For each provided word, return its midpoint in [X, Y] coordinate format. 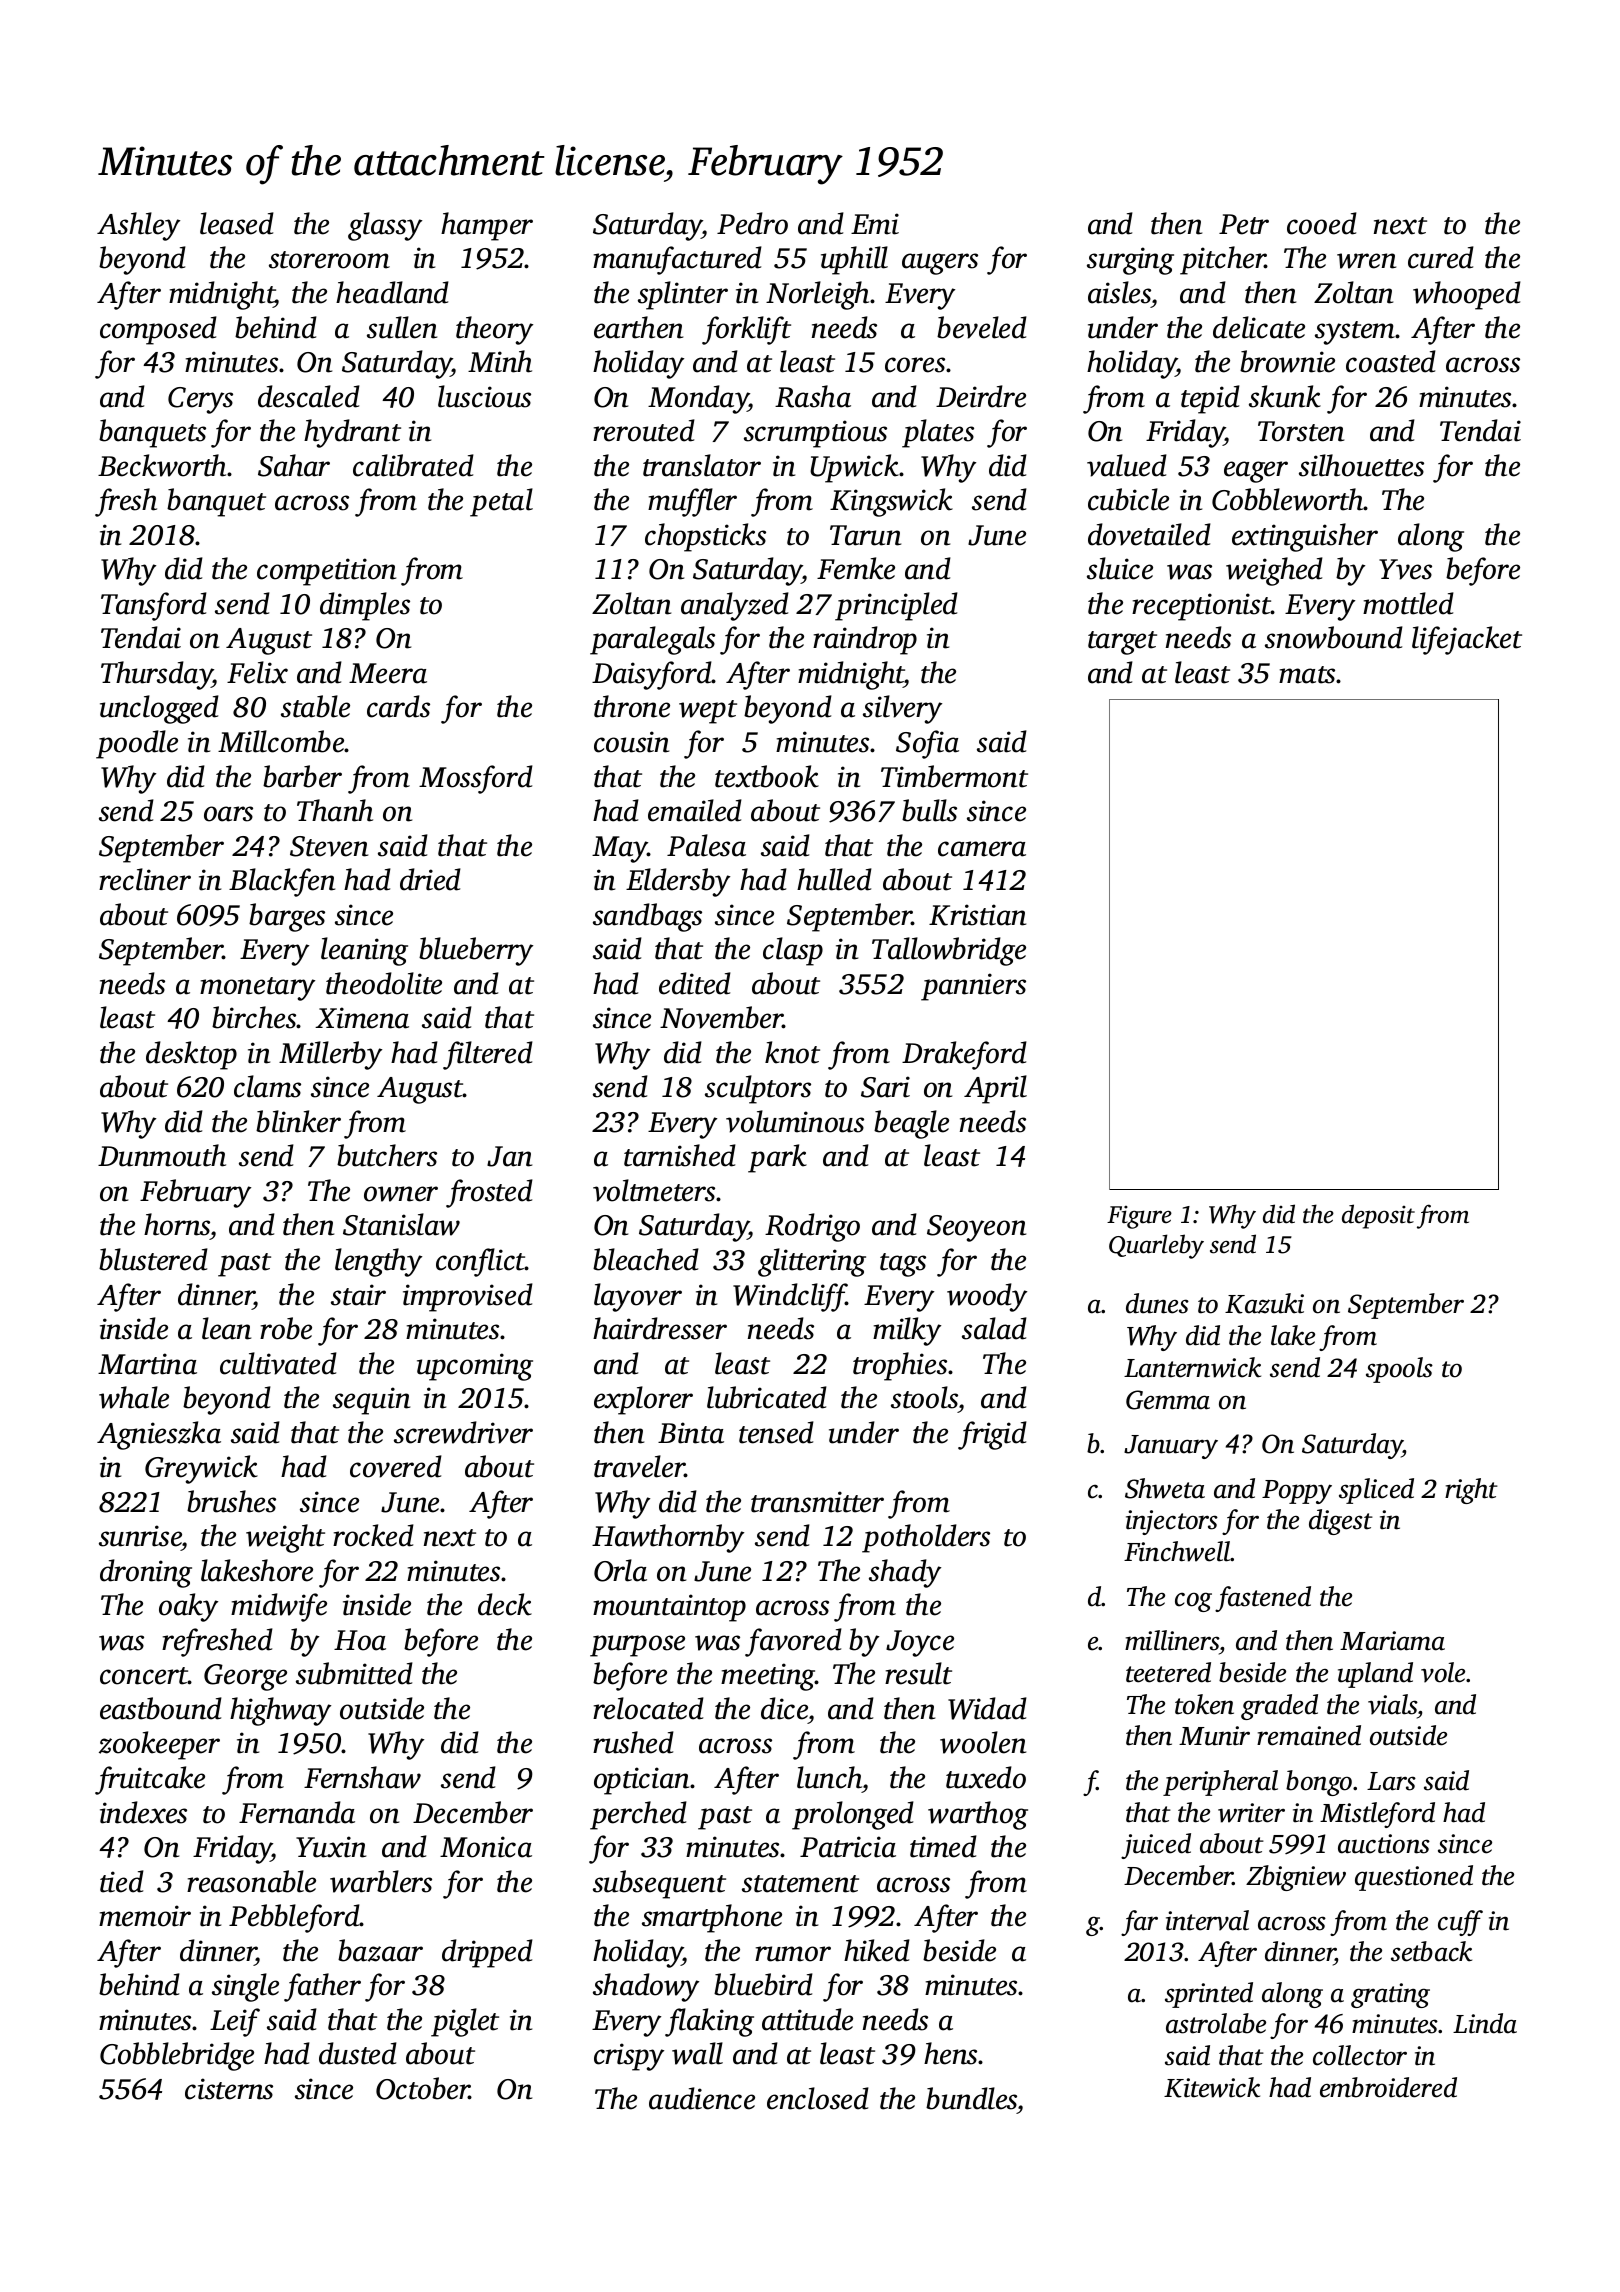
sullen [402, 327]
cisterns [229, 2089]
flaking [709, 2022]
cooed [1322, 223]
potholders [926, 1538]
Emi [875, 224]
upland [1375, 1675]
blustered [153, 1259]
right [1471, 1491]
